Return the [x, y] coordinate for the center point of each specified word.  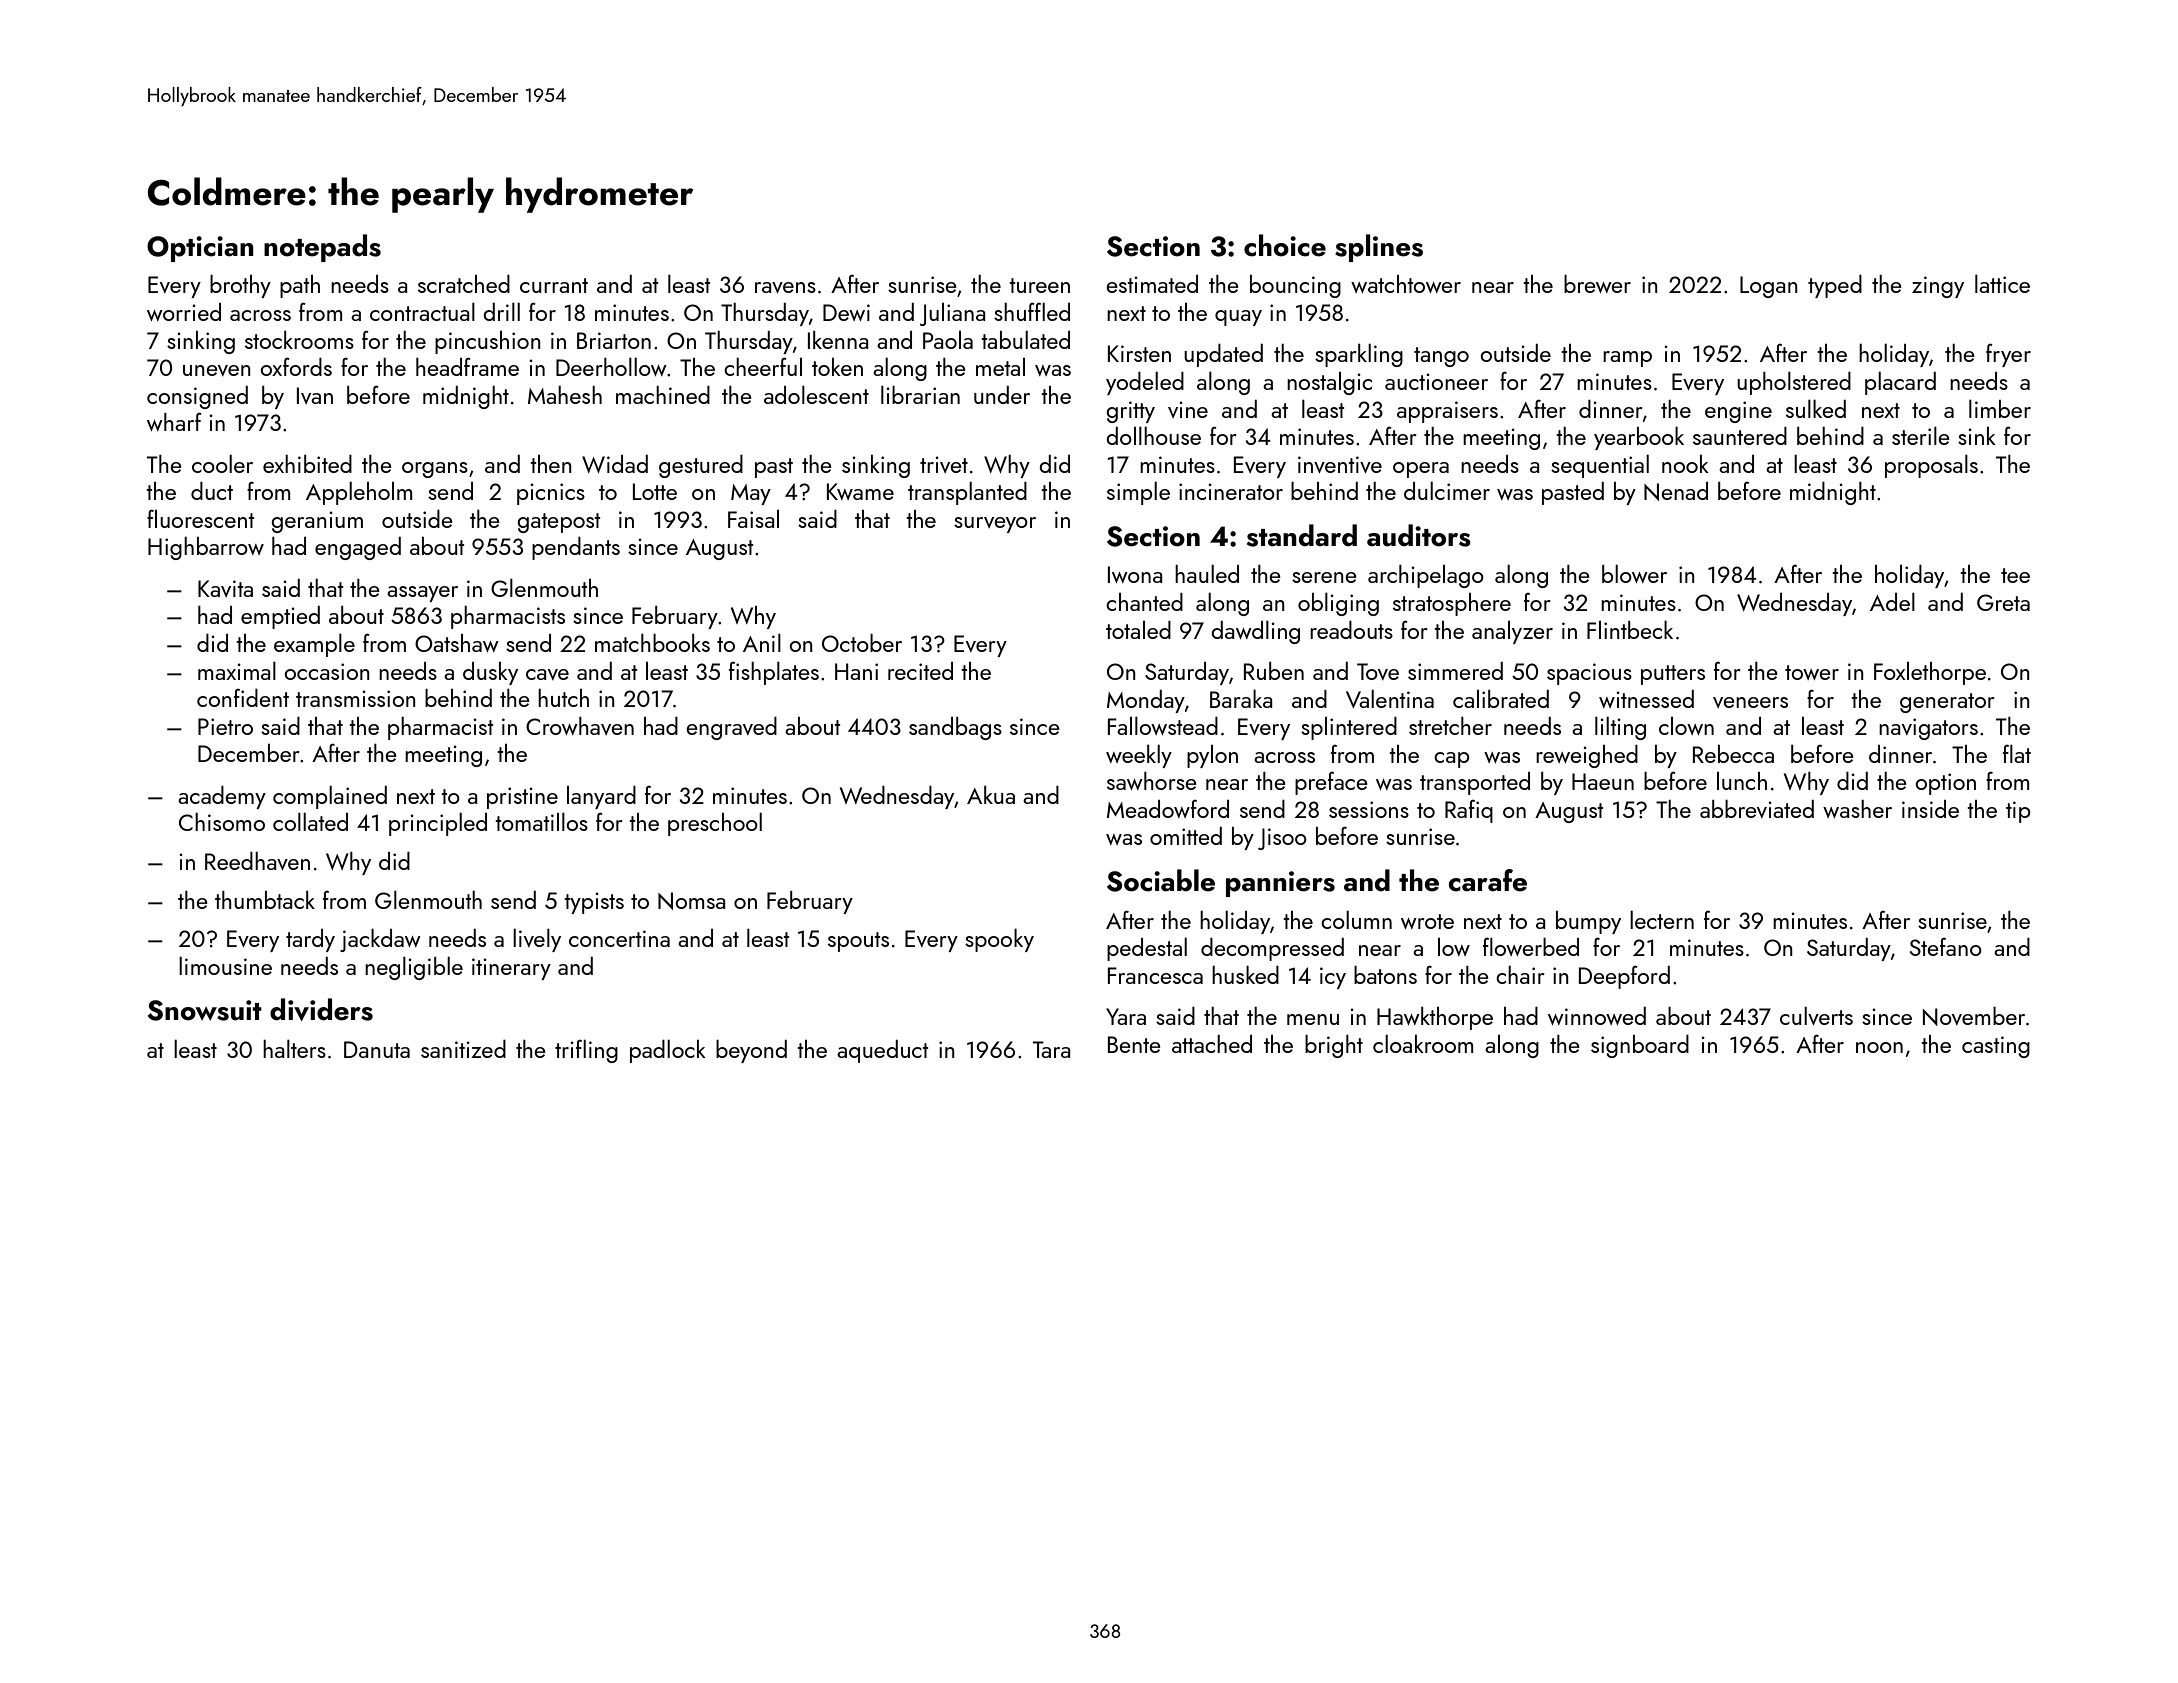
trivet [944, 464]
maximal [237, 670]
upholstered [1794, 383]
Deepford [1624, 977]
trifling [586, 1051]
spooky [999, 940]
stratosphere [1452, 604]
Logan [1769, 287]
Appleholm [359, 493]
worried [184, 312]
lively [537, 940]
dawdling [1255, 632]
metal [1000, 367]
